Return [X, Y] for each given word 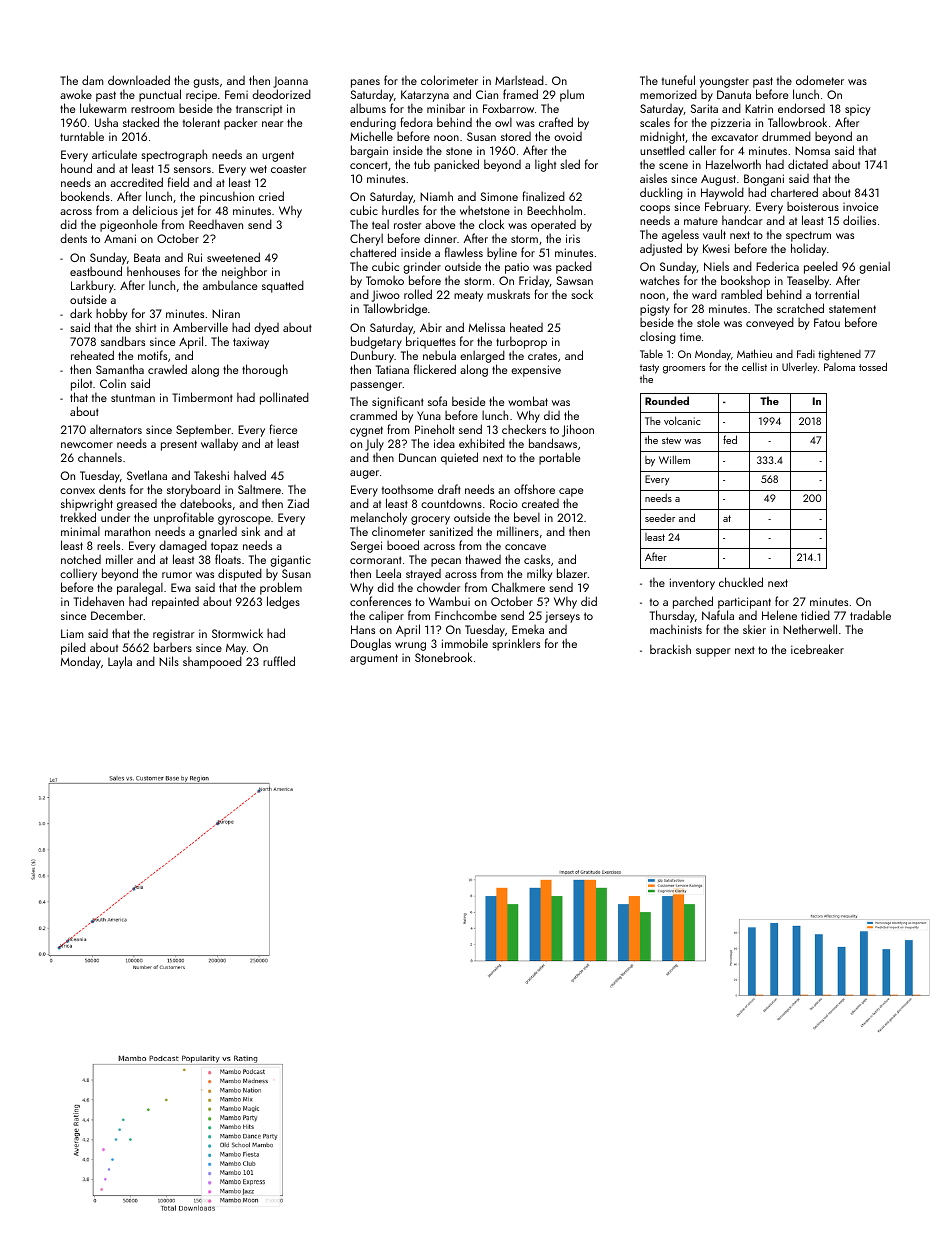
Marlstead [519, 80]
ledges [283, 602]
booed [403, 545]
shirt [145, 327]
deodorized [281, 94]
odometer [820, 80]
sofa [437, 401]
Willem [674, 459]
